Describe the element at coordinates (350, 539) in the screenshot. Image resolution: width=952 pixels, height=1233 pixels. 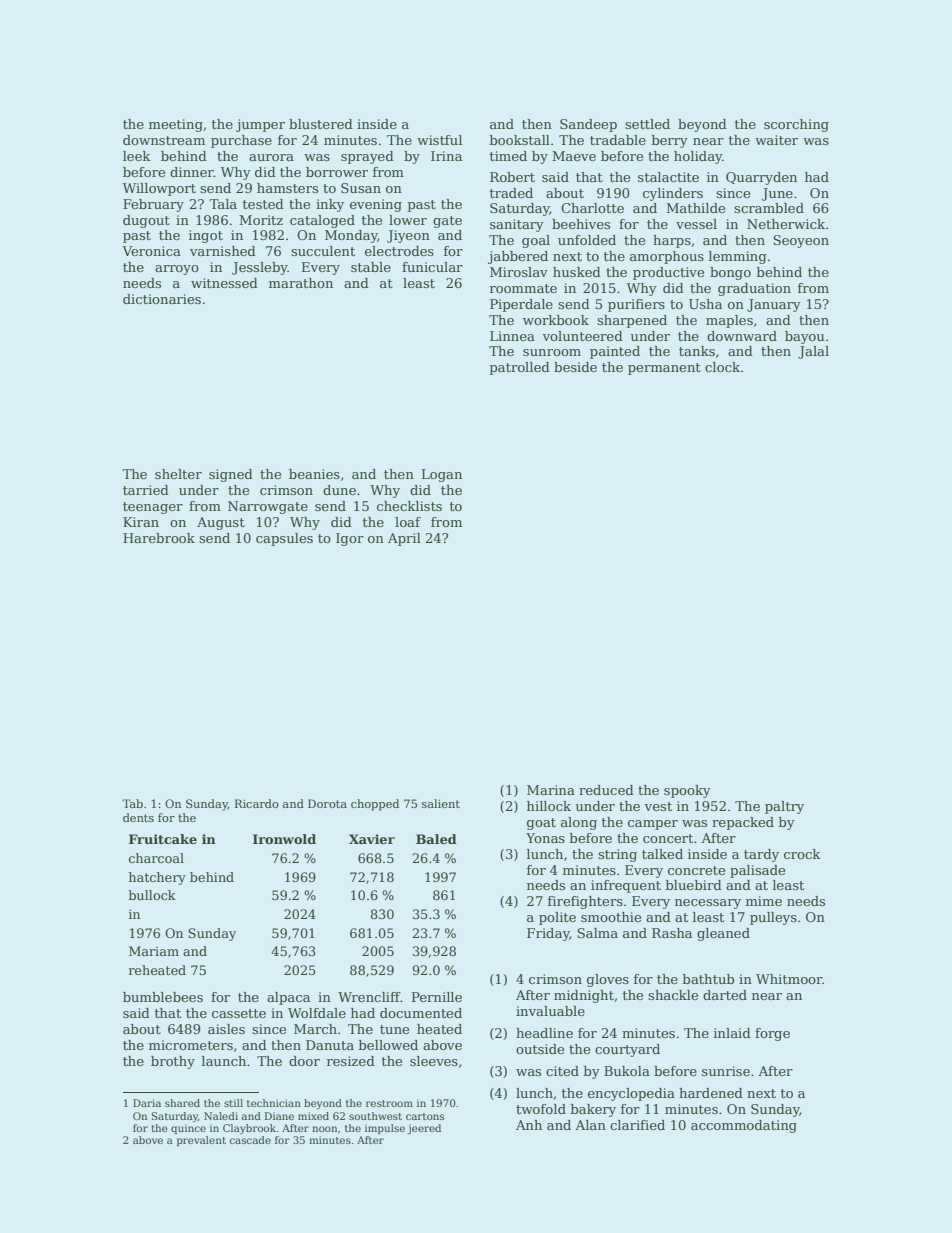
I see `Igor` at that location.
